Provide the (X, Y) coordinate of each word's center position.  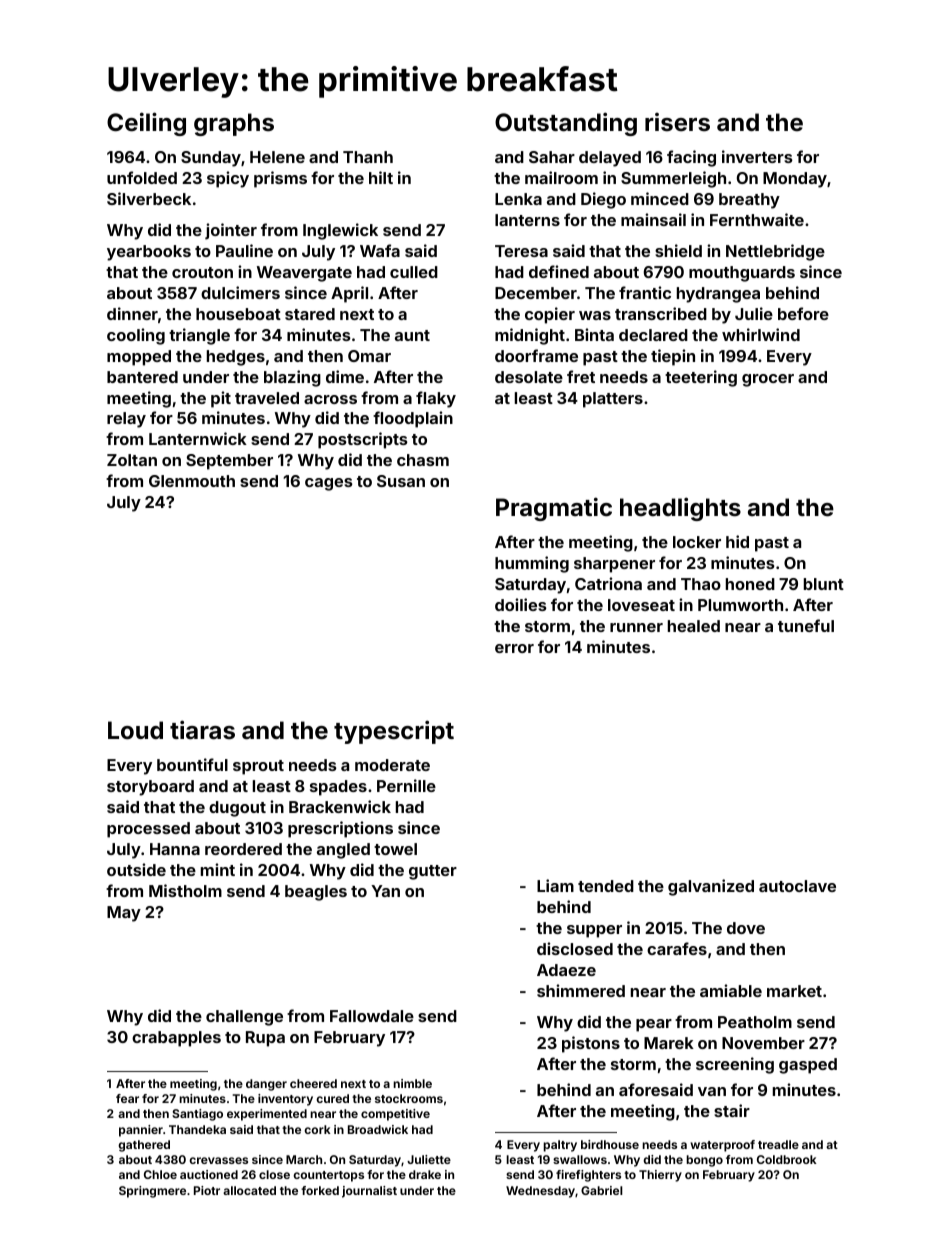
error (514, 648)
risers (677, 122)
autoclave (797, 886)
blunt (824, 584)
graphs (234, 124)
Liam (555, 885)
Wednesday (540, 1192)
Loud (135, 730)
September (229, 462)
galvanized (711, 887)
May (124, 914)
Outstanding (566, 124)
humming (532, 564)
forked (320, 1190)
